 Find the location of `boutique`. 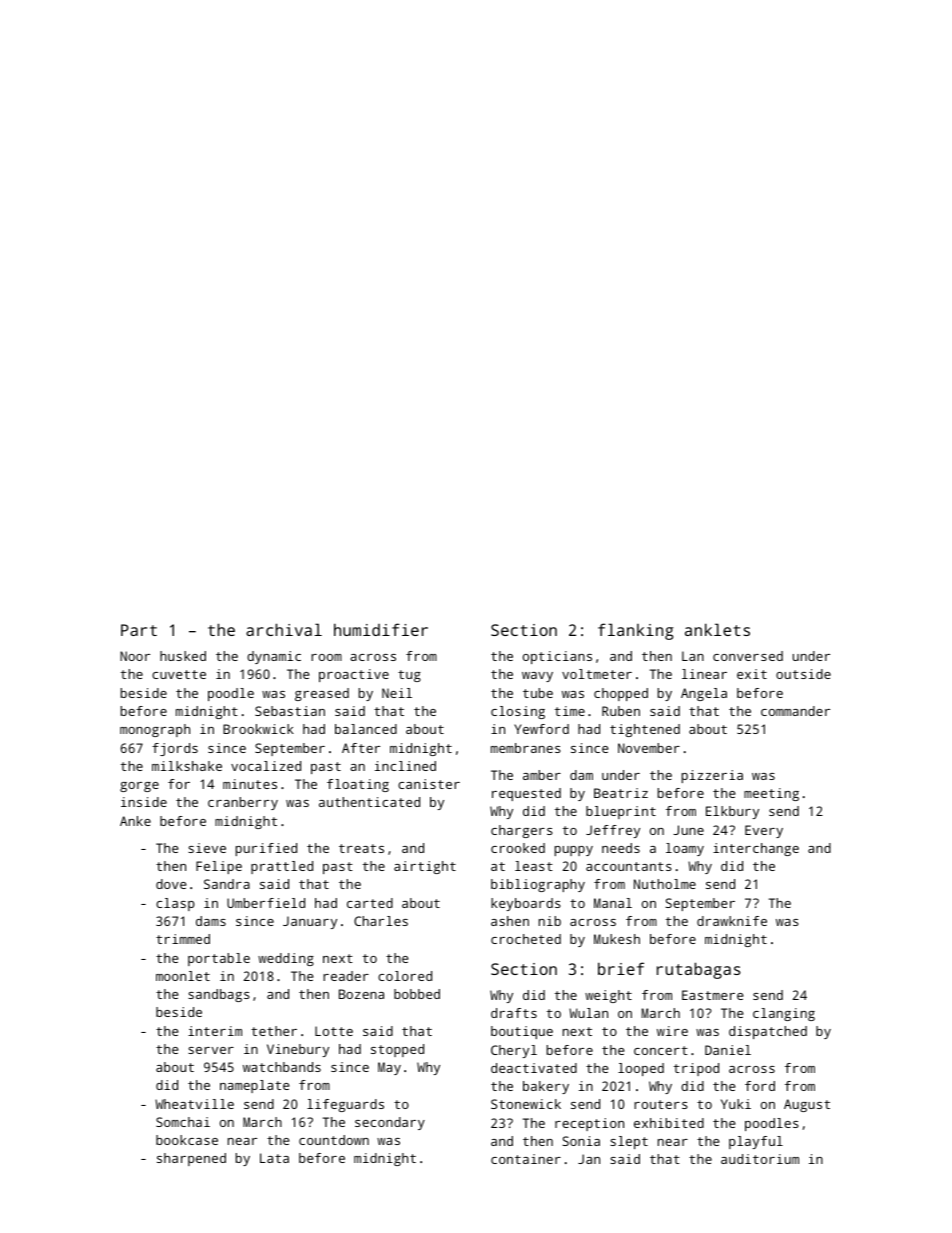

boutique is located at coordinates (522, 1032).
